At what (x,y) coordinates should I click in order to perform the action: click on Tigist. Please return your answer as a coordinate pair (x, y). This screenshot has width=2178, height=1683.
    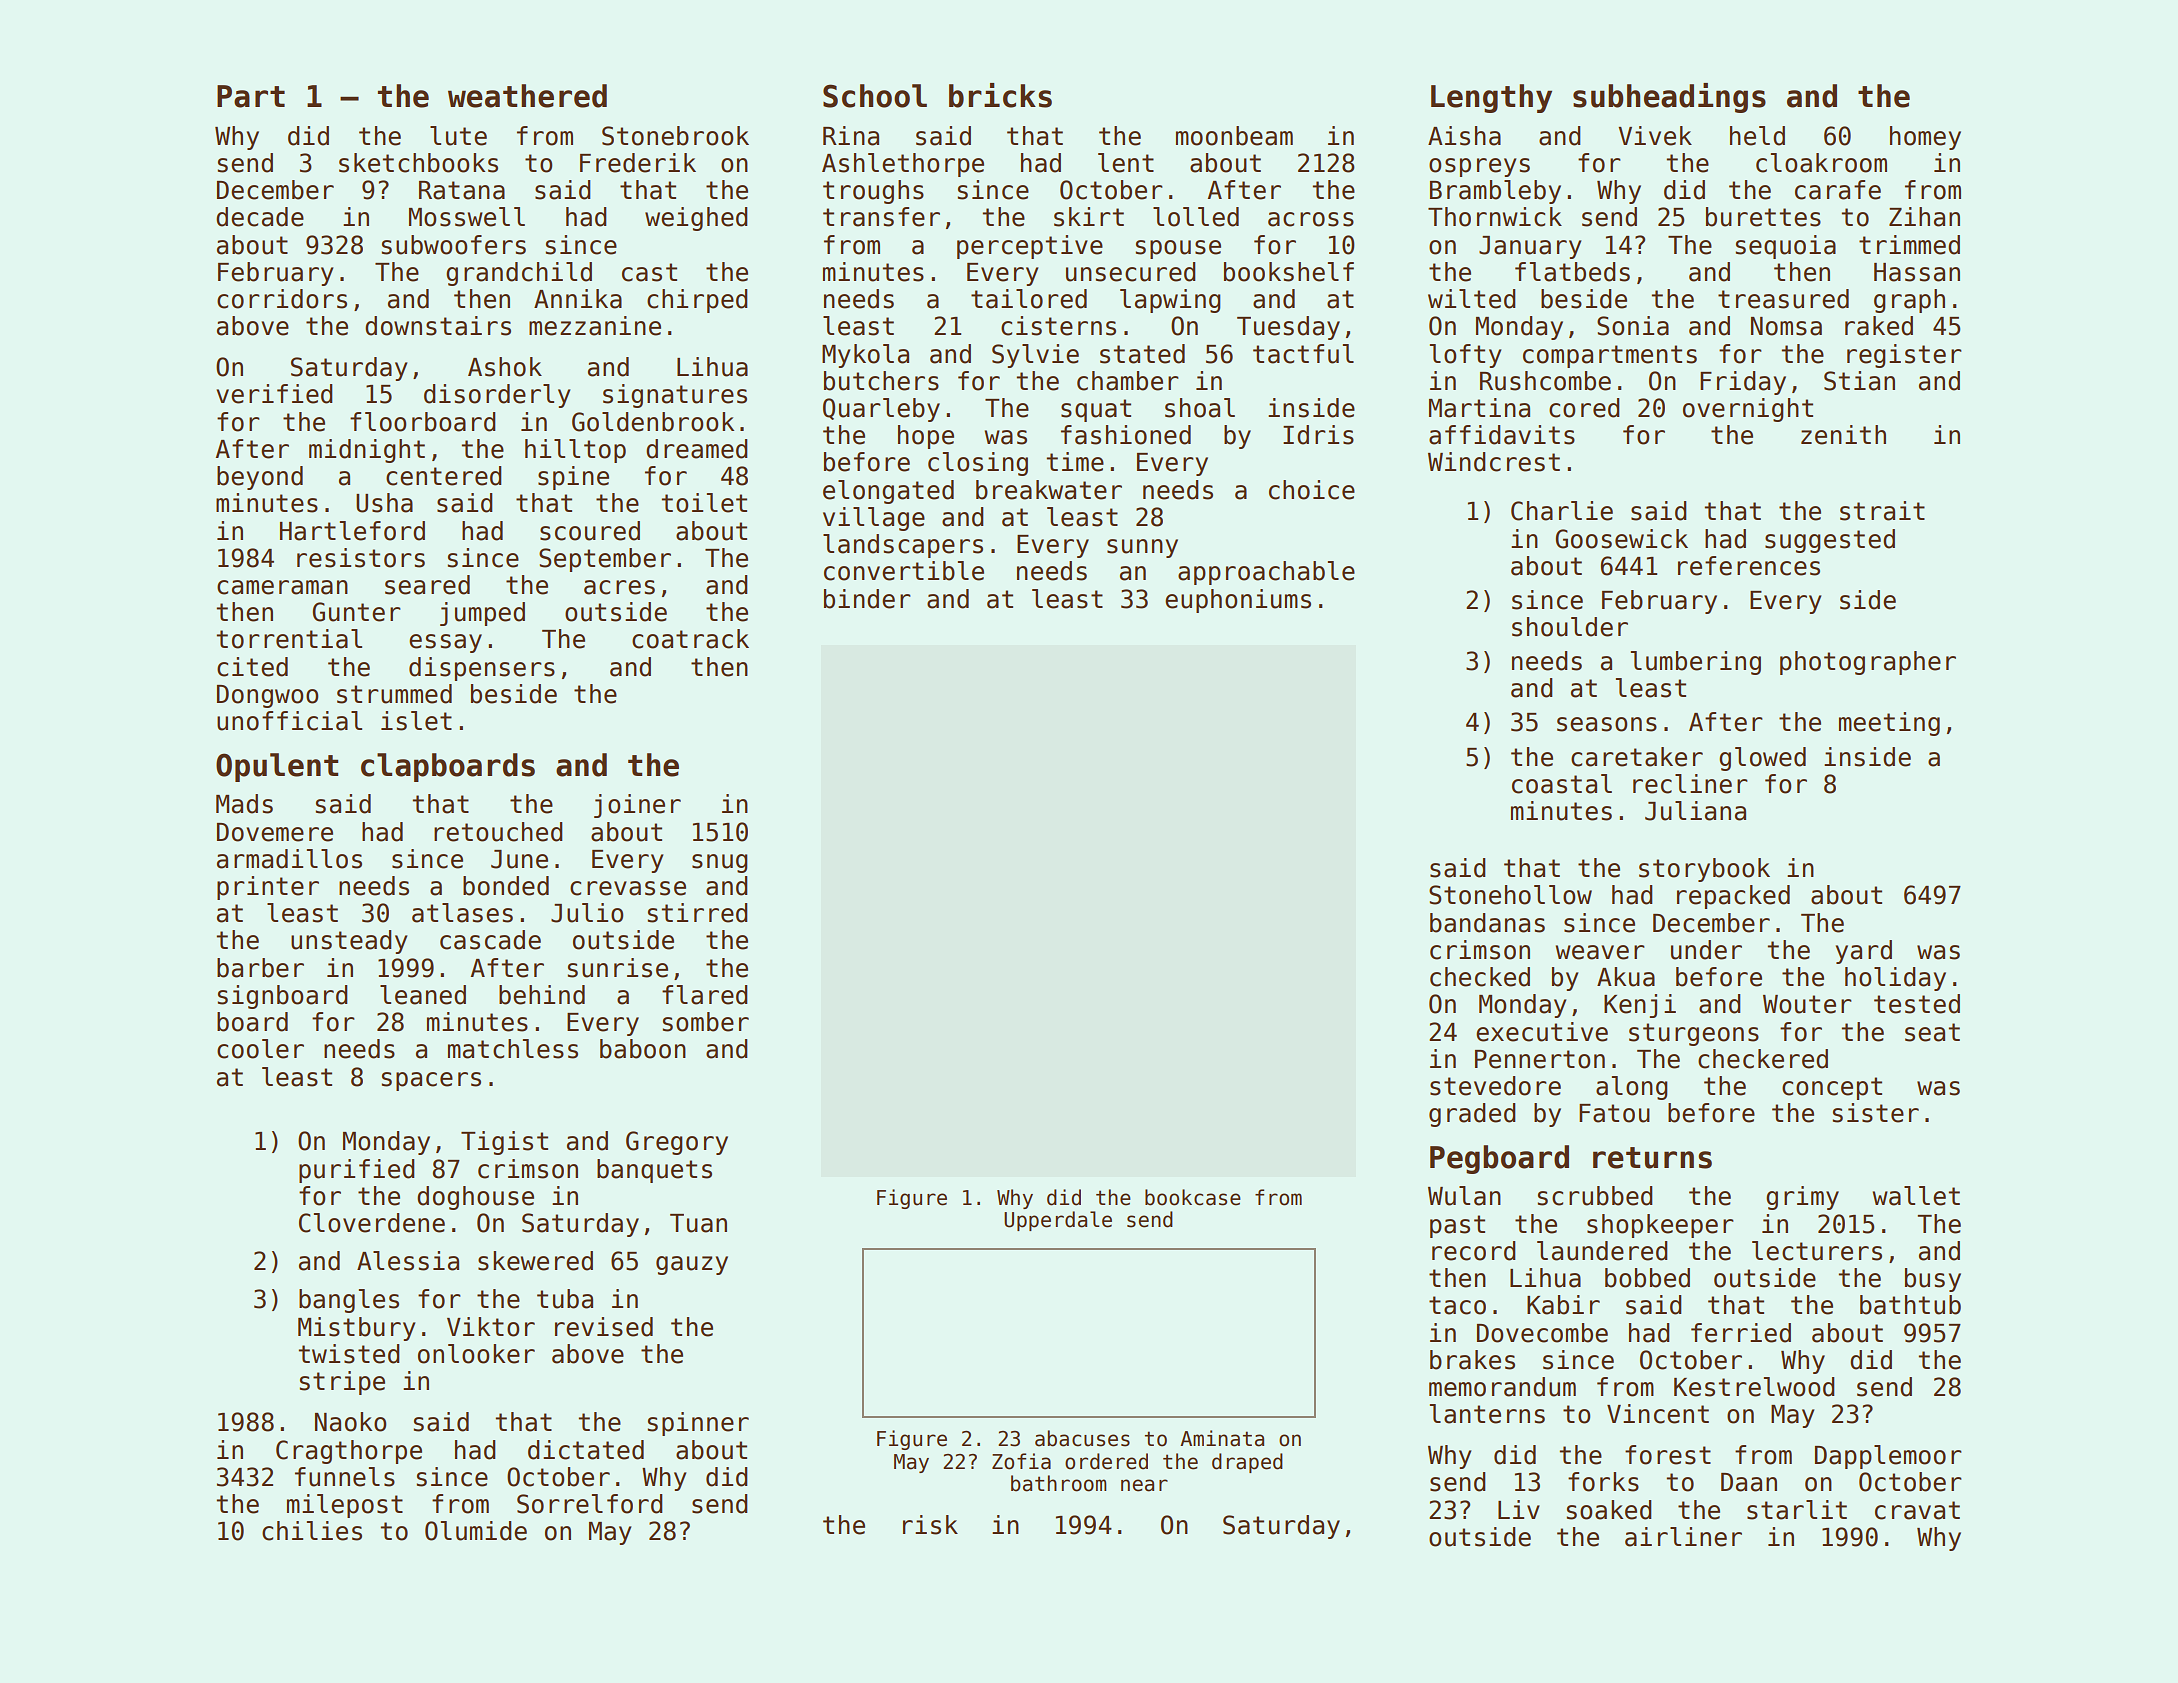
    Looking at the image, I should click on (504, 1143).
